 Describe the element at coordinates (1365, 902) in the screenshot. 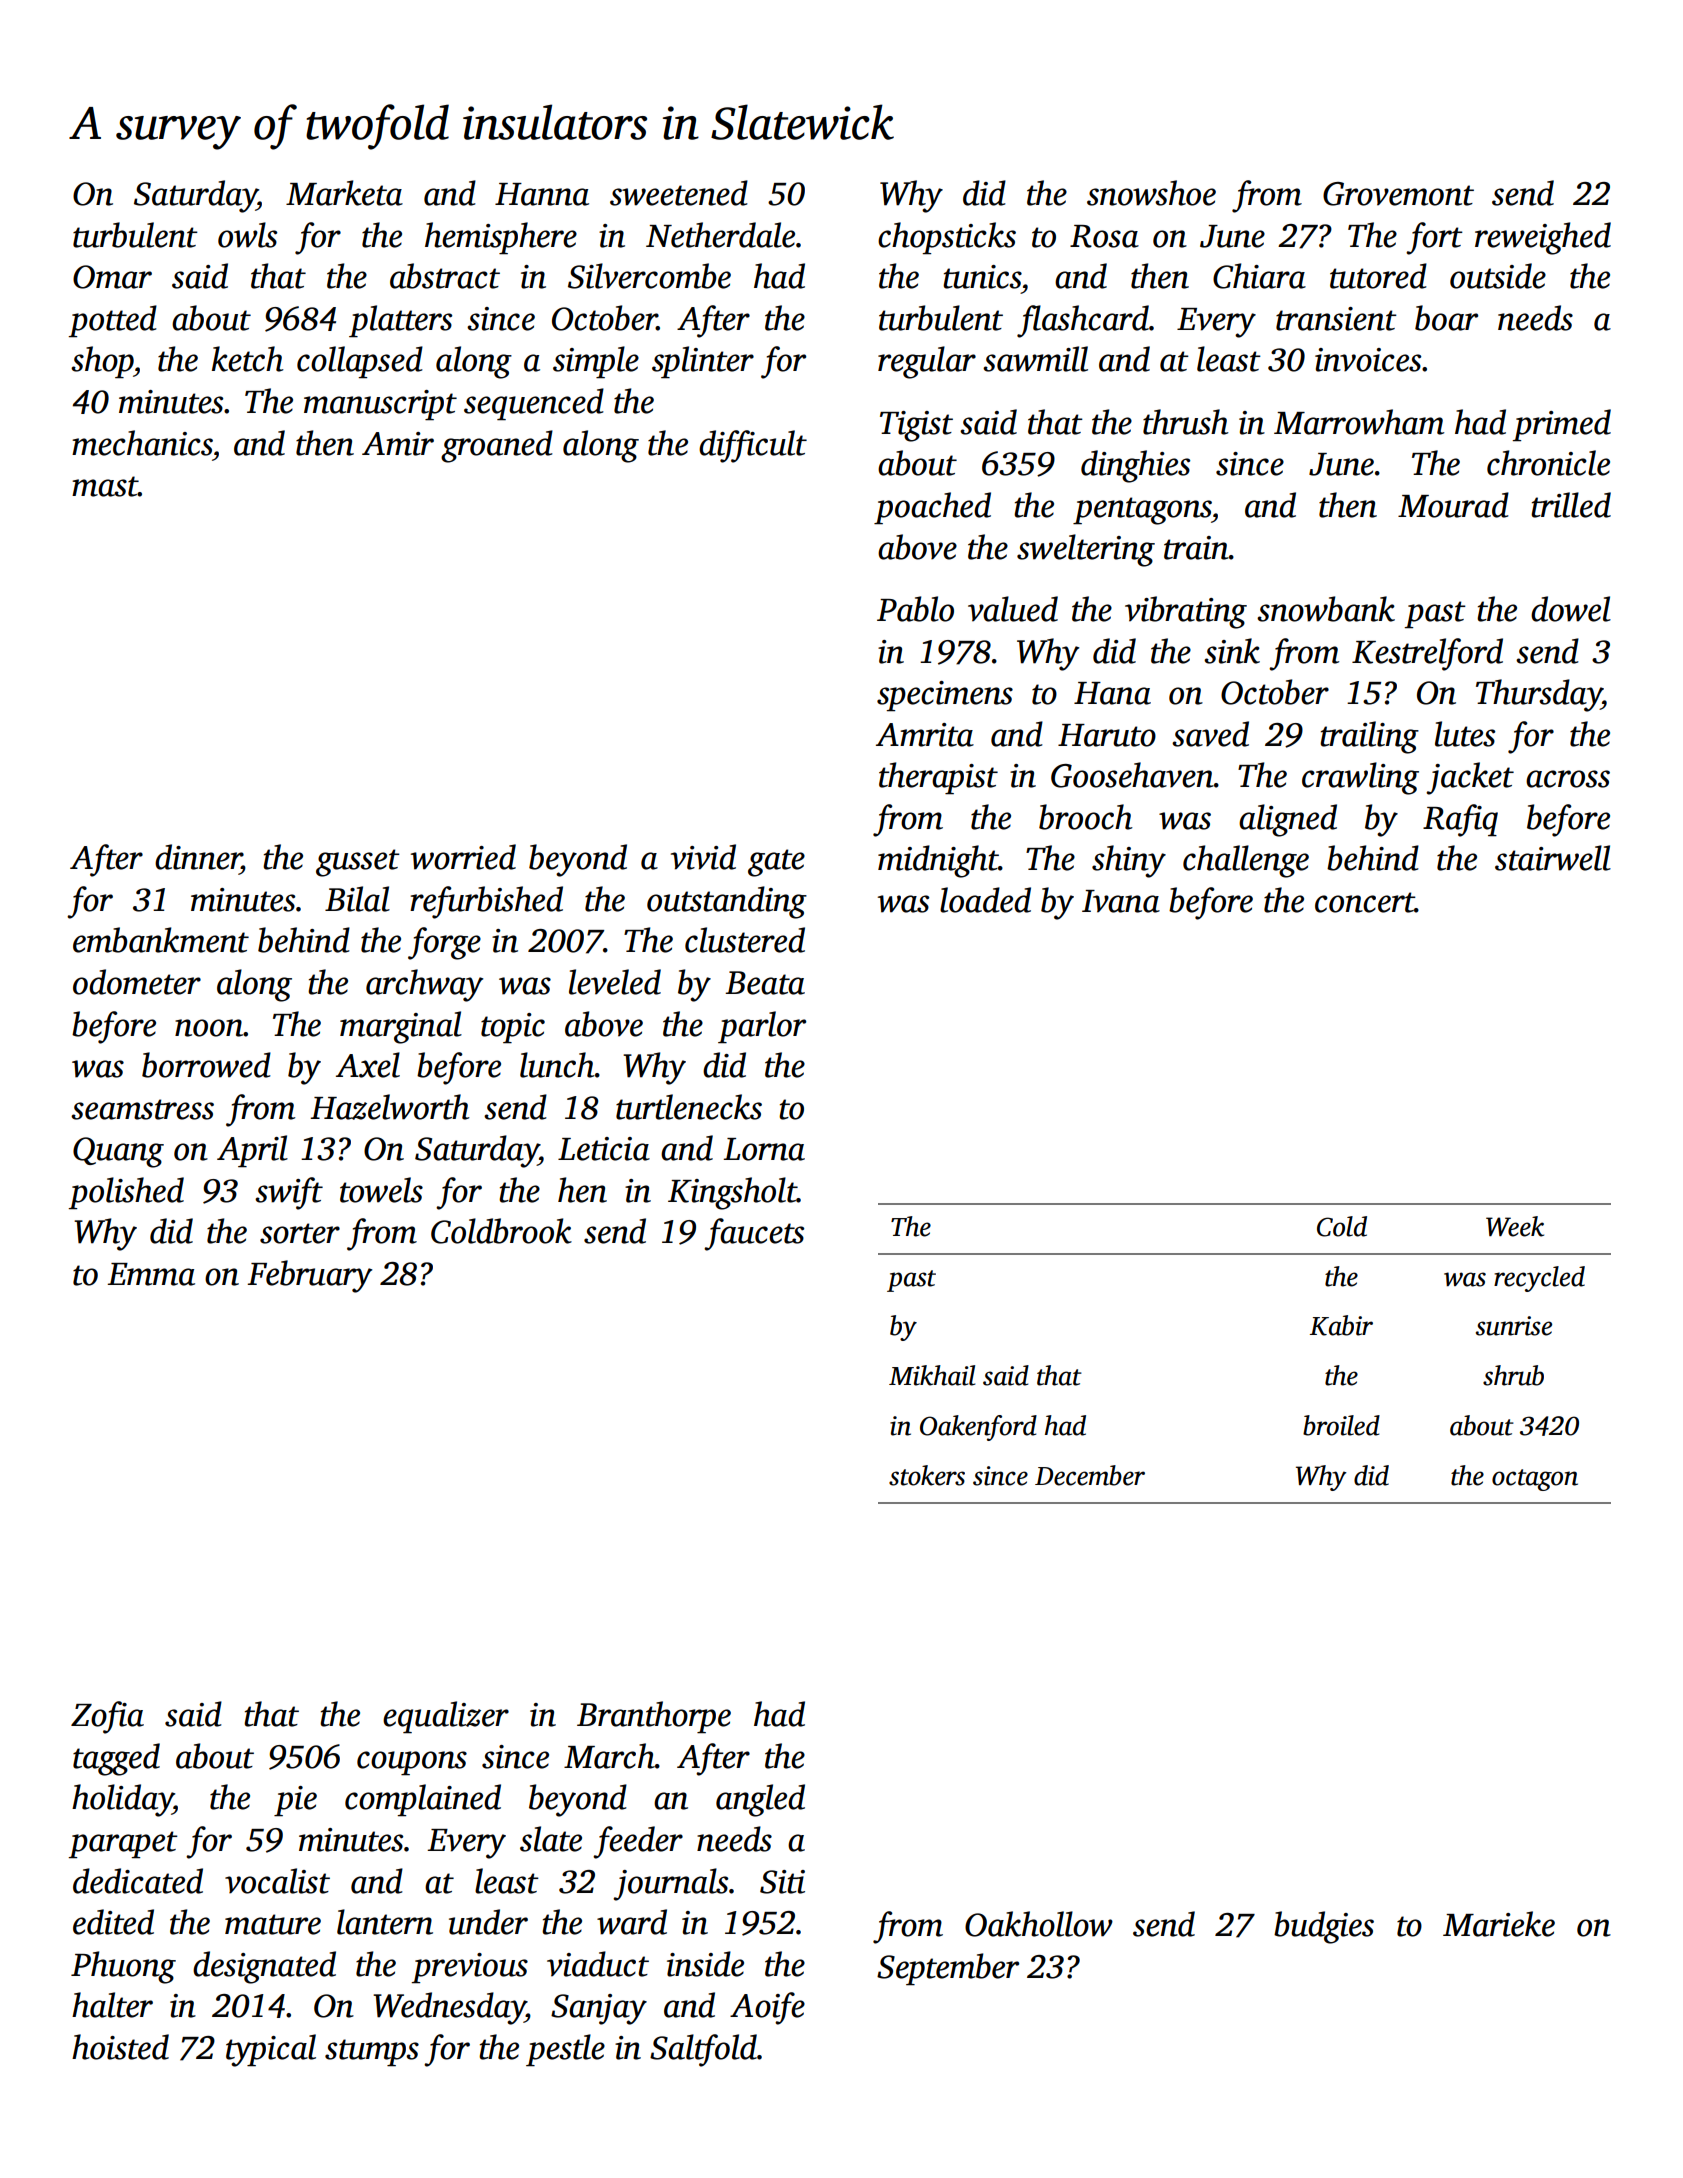

I see `concert` at that location.
